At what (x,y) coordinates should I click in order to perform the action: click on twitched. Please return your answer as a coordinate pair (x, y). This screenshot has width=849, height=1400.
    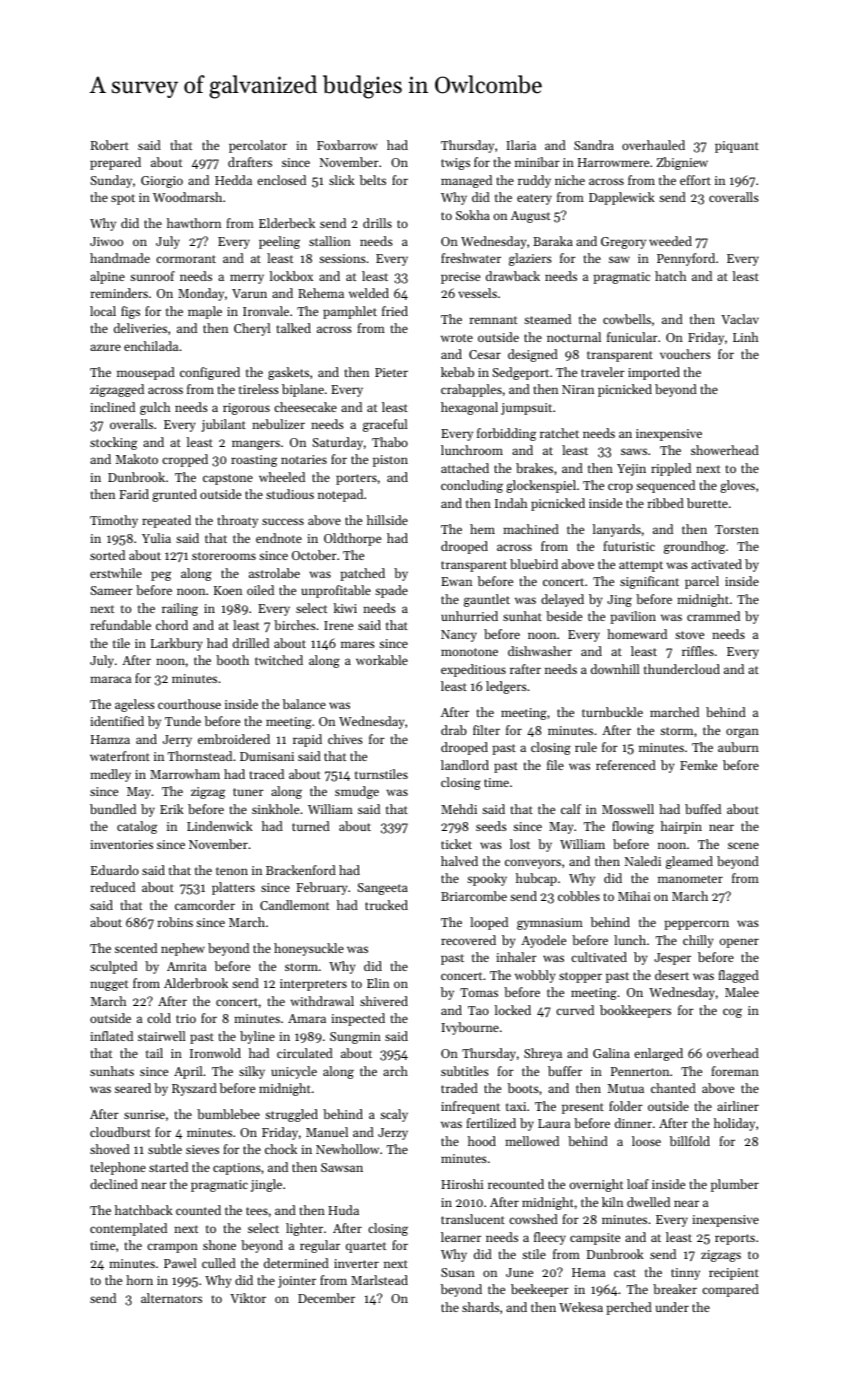
    Looking at the image, I should click on (279, 660).
